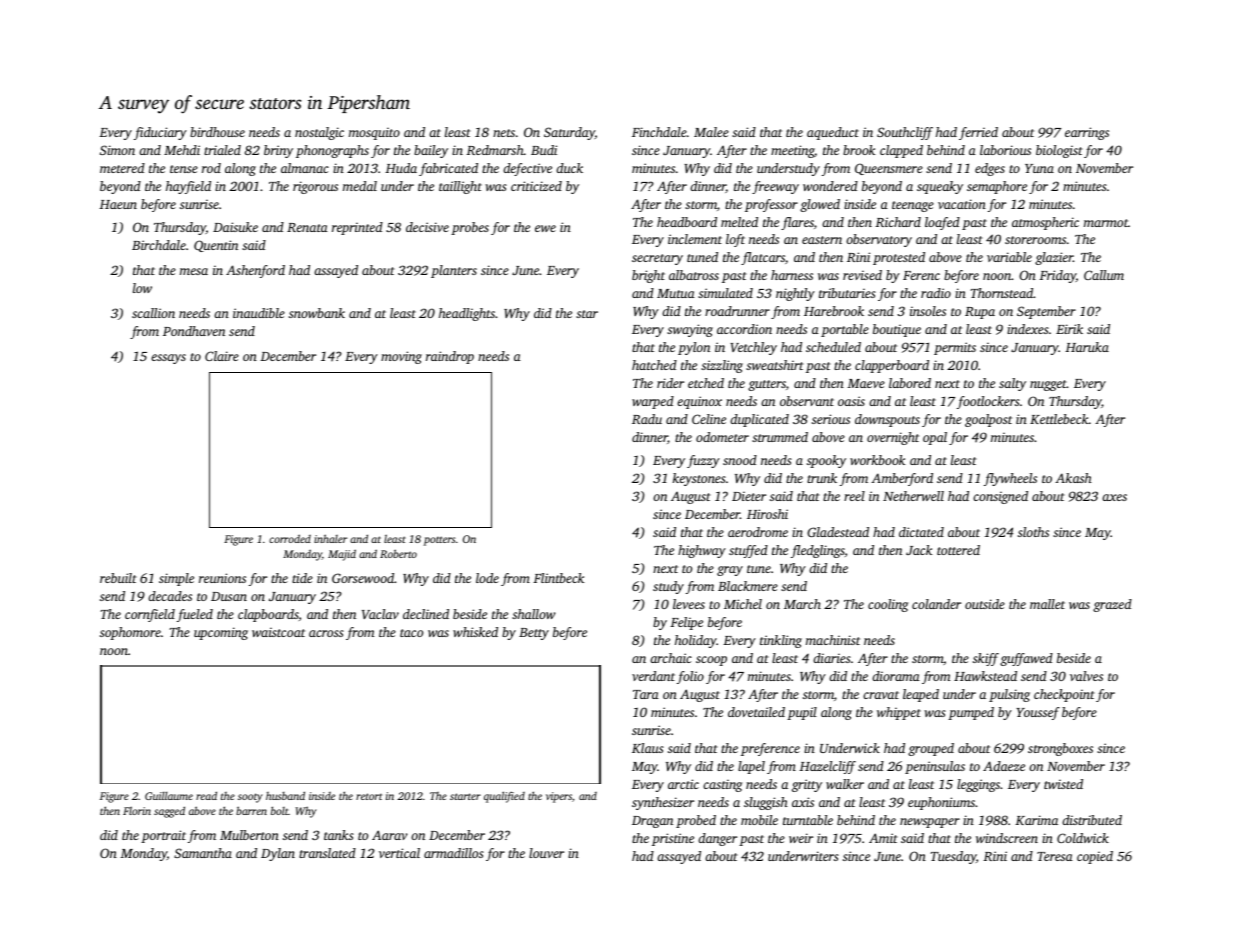  Describe the element at coordinates (278, 632) in the screenshot. I see `waistcoat` at that location.
